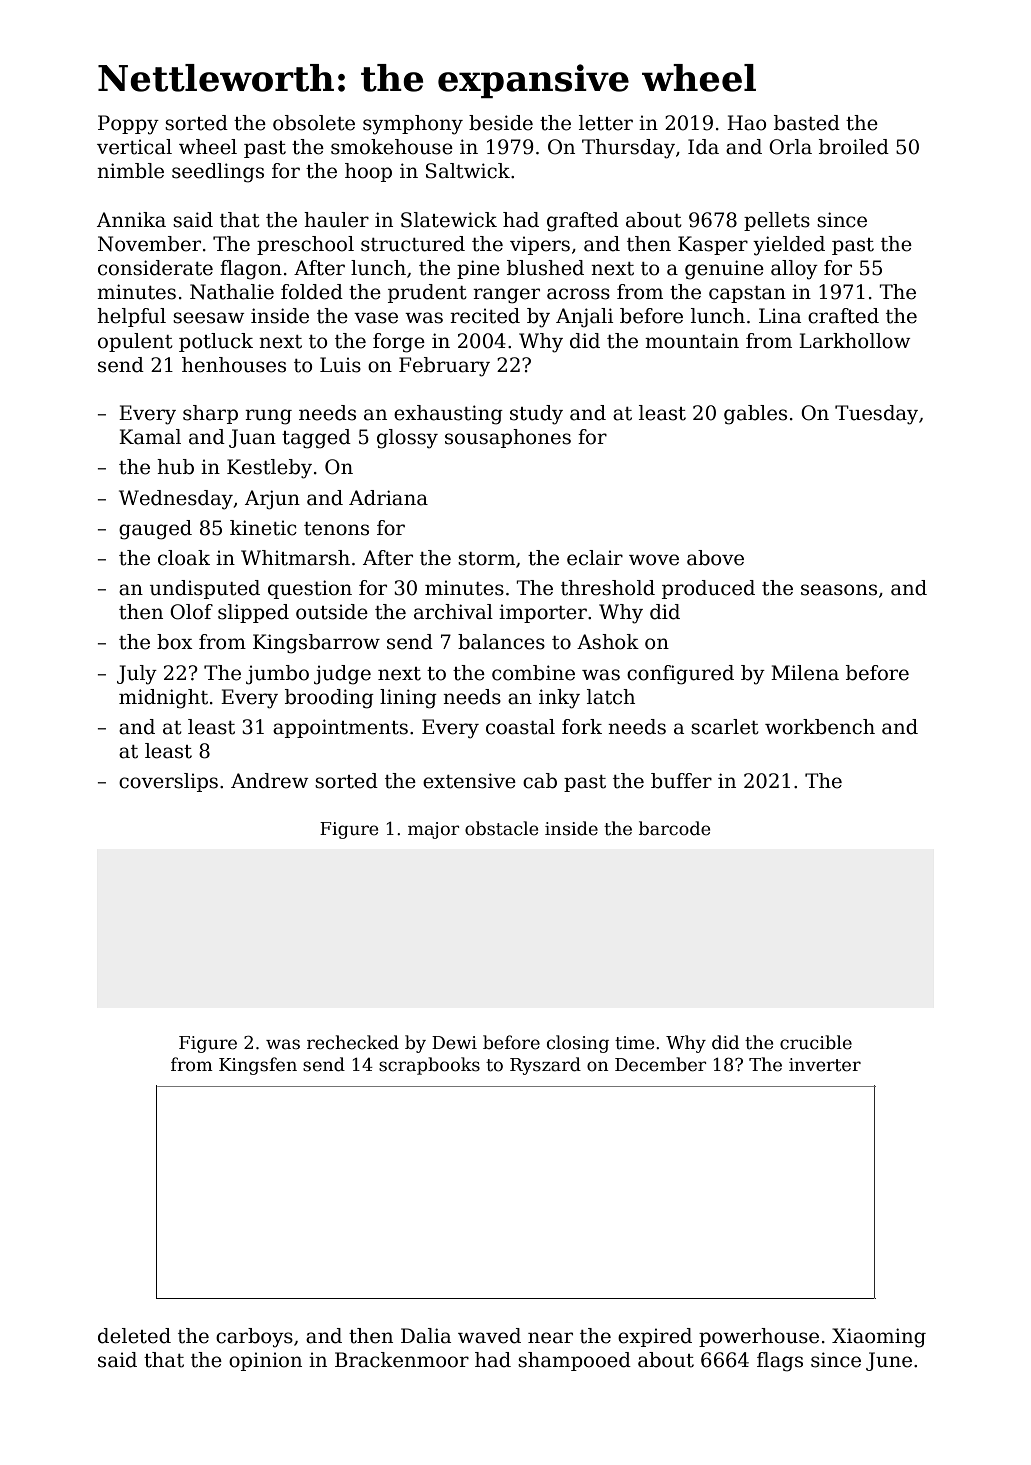  I want to click on buffer, so click(681, 781).
